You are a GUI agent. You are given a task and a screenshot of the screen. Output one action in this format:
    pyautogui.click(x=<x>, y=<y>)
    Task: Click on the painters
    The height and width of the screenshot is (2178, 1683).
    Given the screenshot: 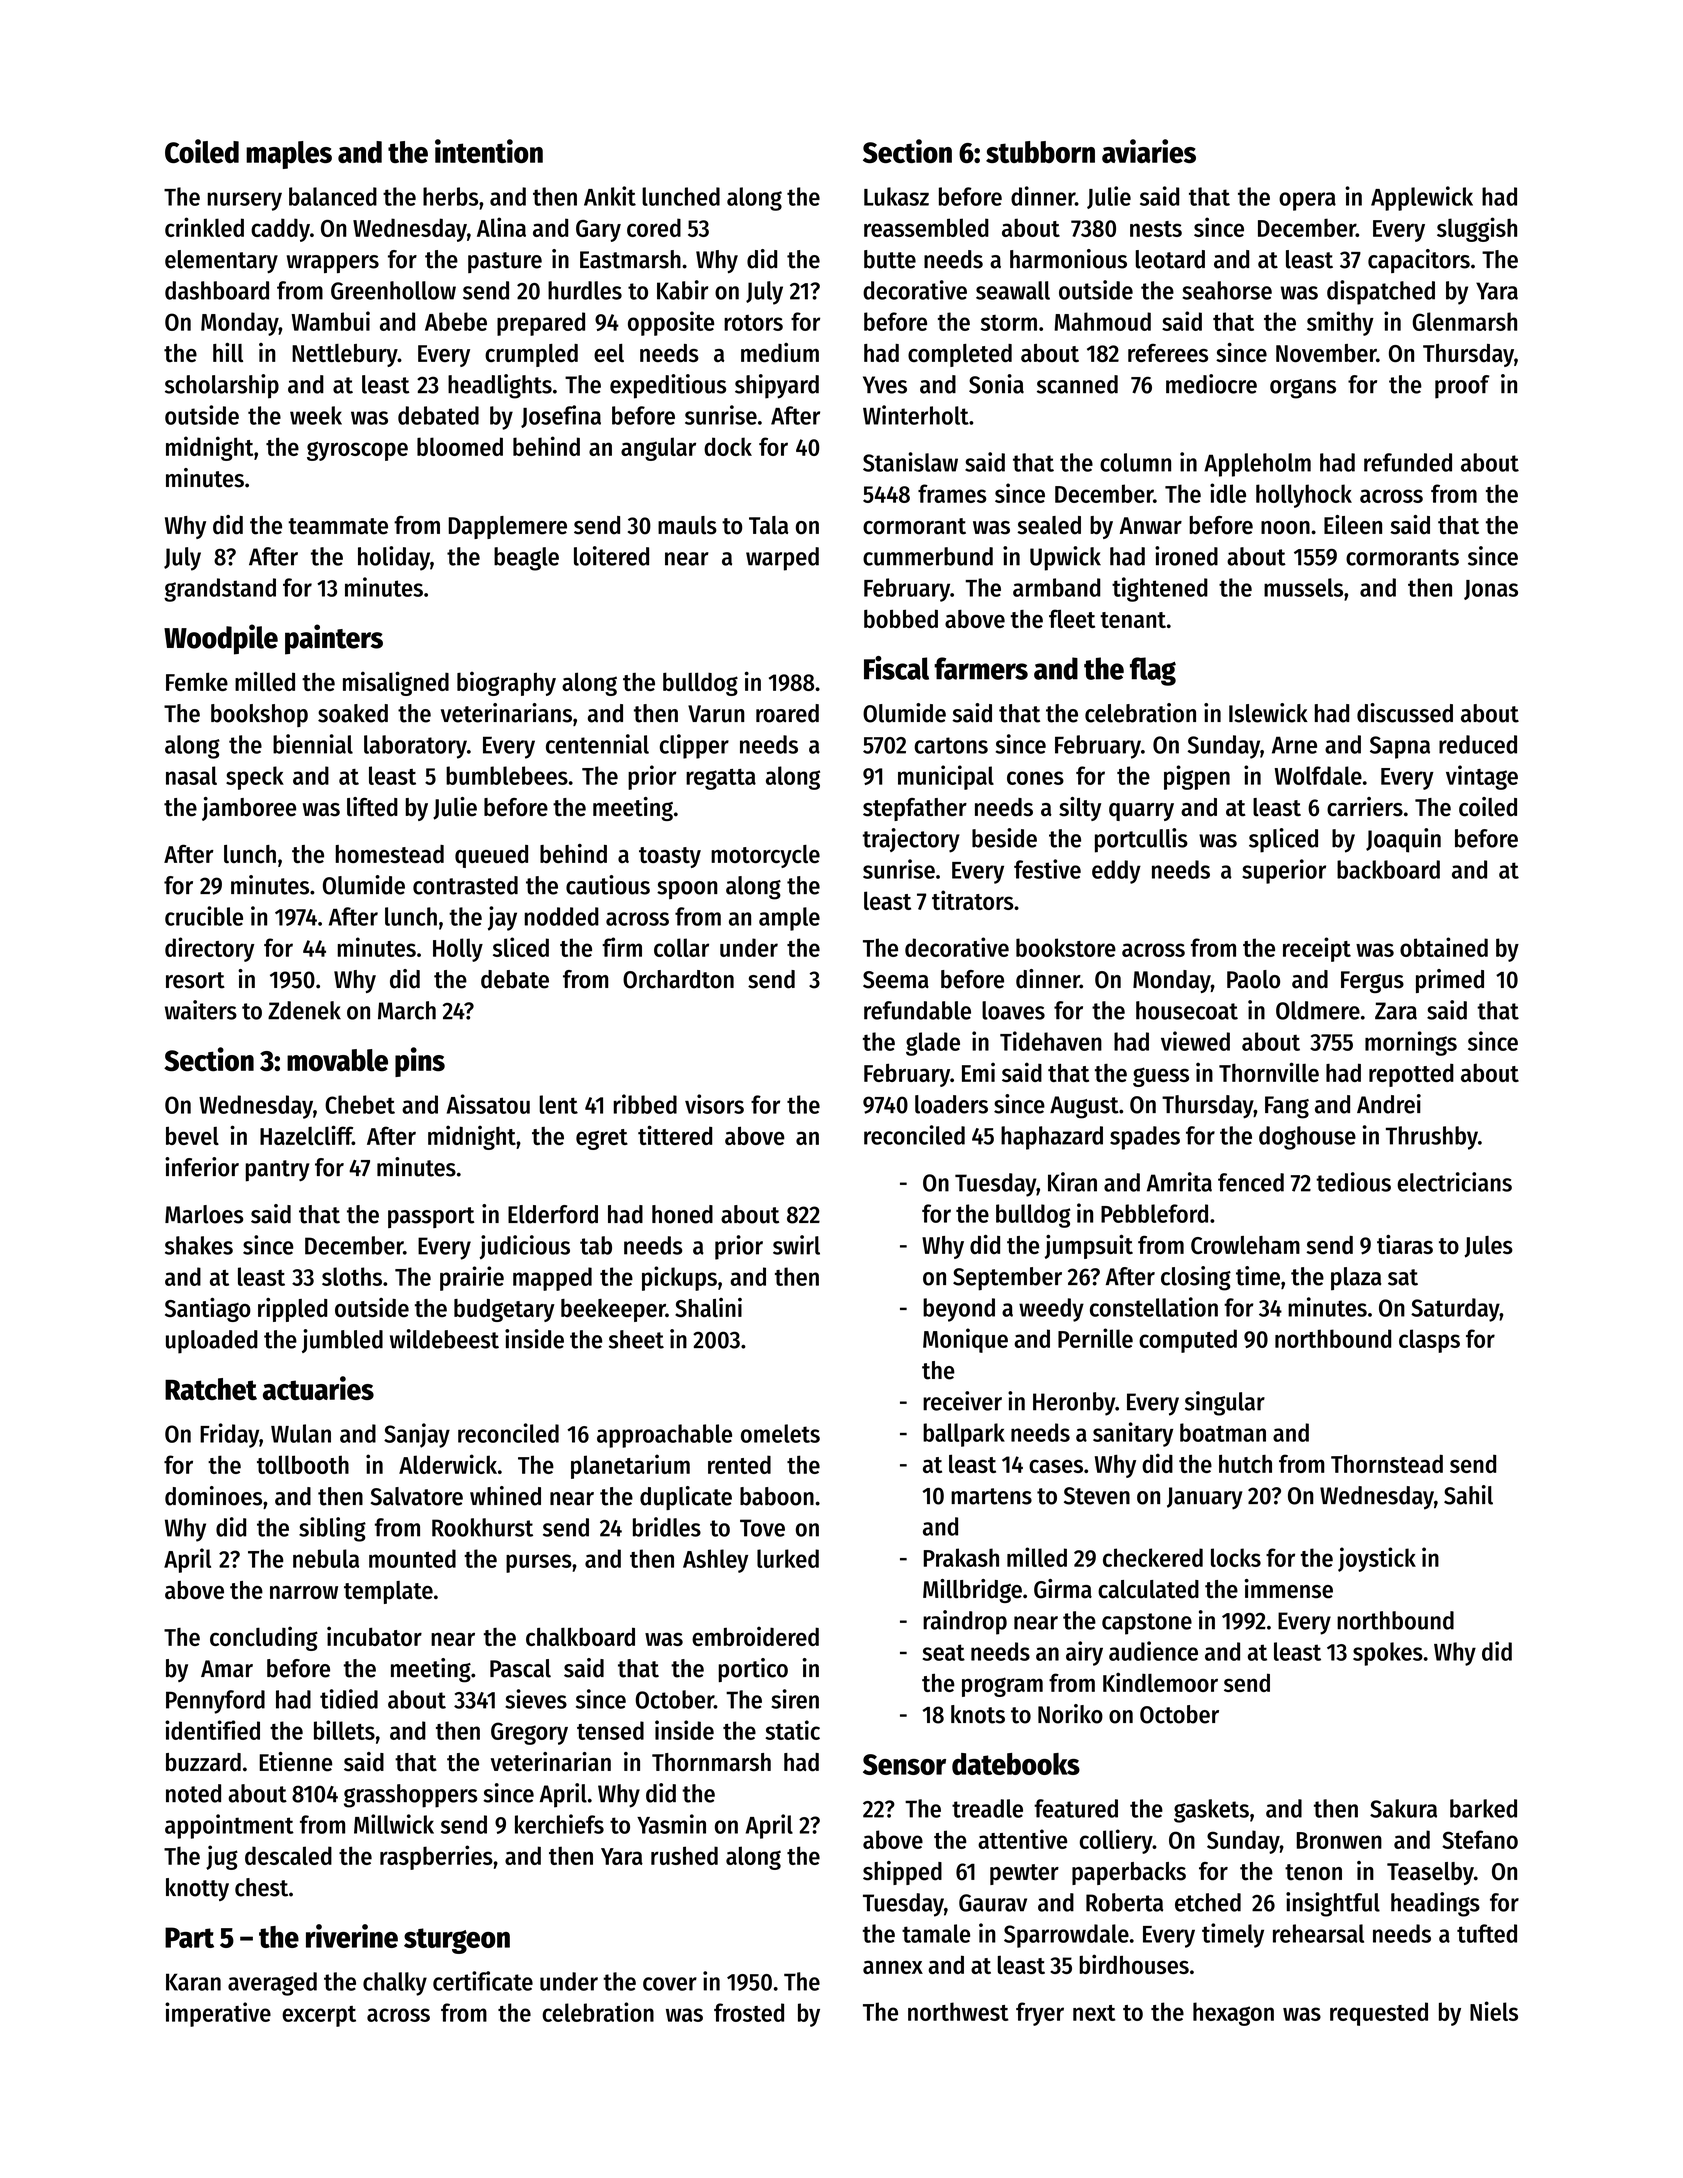 What is the action you would take?
    pyautogui.click(x=334, y=639)
